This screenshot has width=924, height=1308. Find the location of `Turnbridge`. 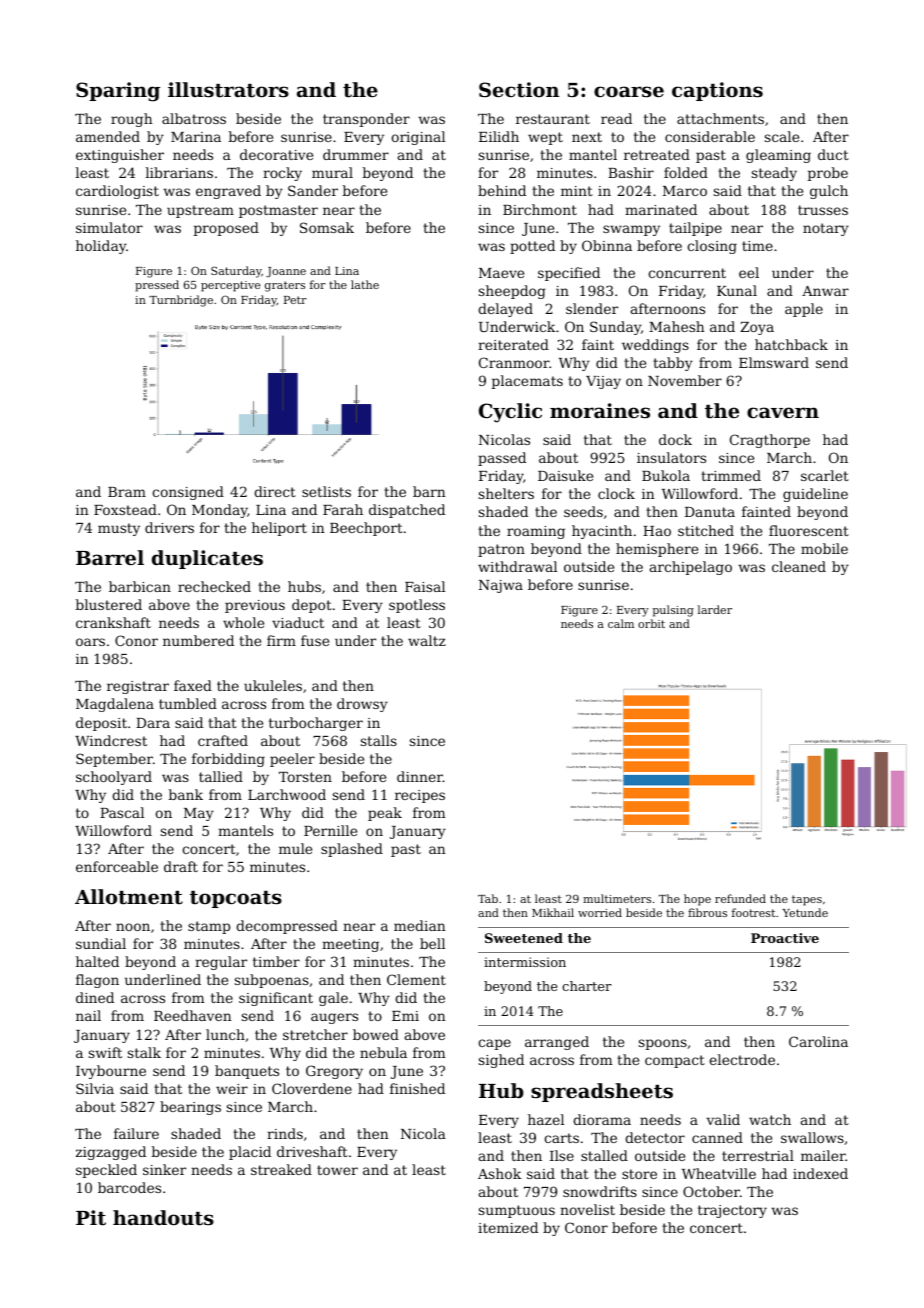

Turnbridge is located at coordinates (181, 301).
